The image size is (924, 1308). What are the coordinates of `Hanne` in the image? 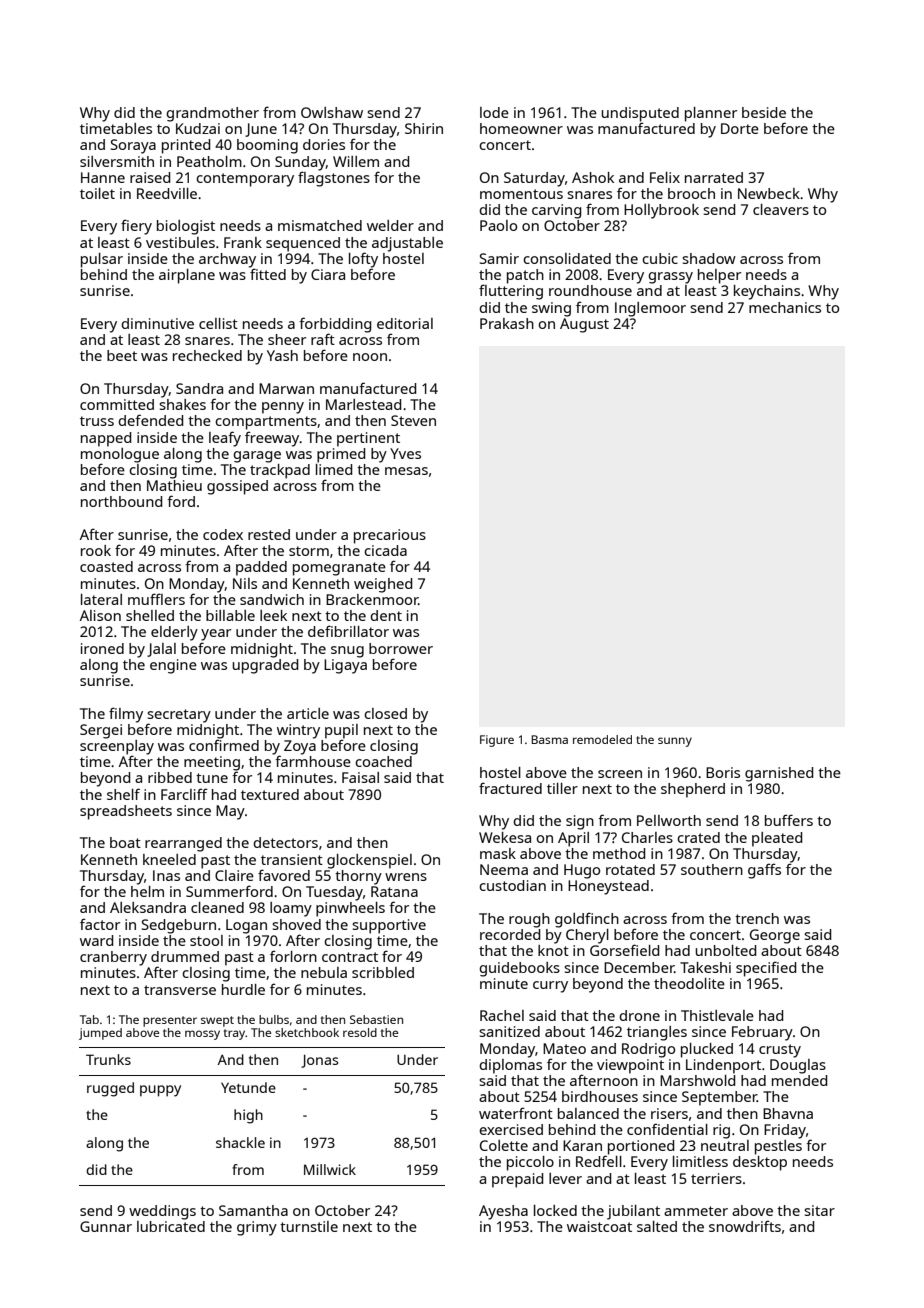 It's located at (103, 177).
